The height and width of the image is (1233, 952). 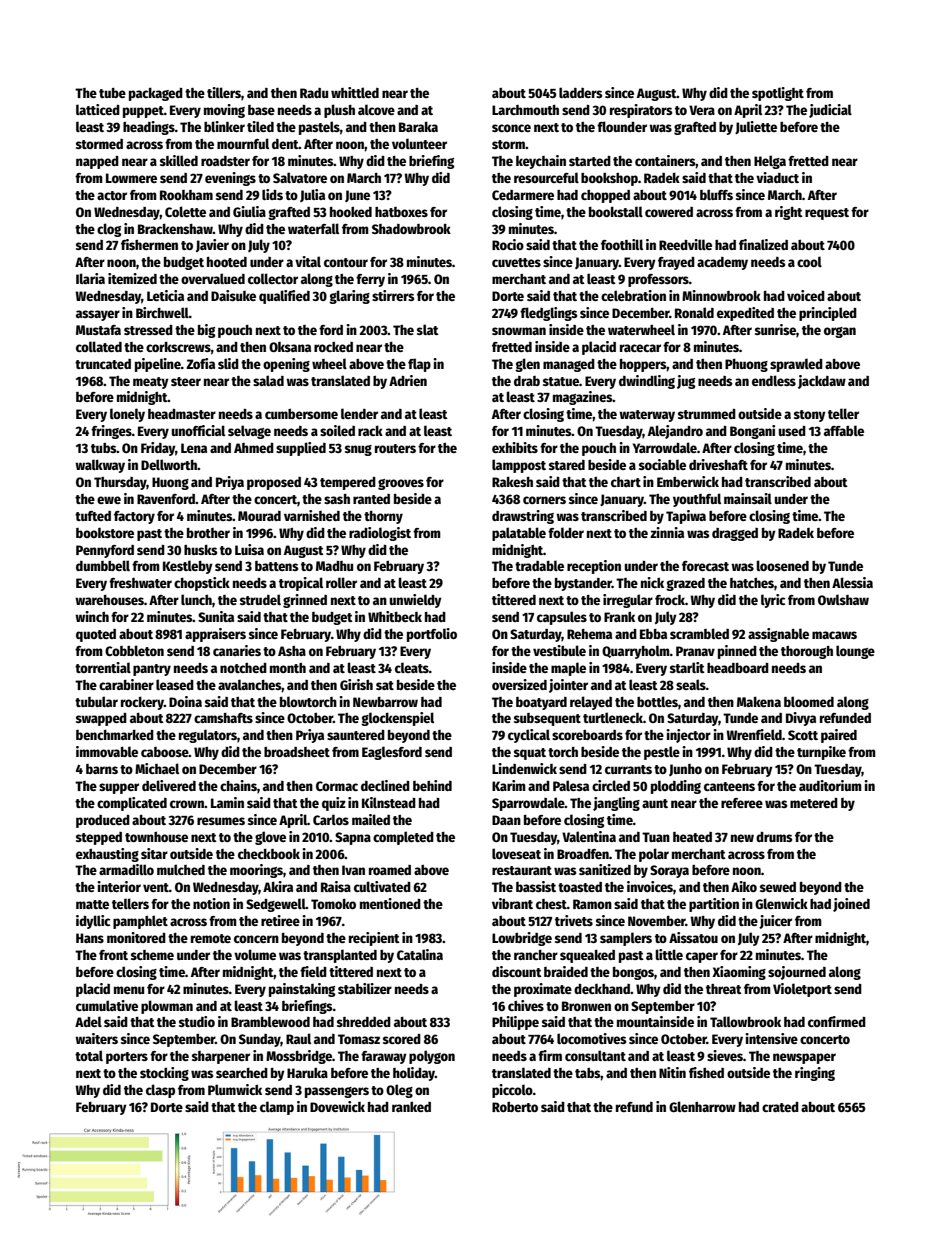 What do you see at coordinates (652, 582) in the image?
I see `nick` at bounding box center [652, 582].
